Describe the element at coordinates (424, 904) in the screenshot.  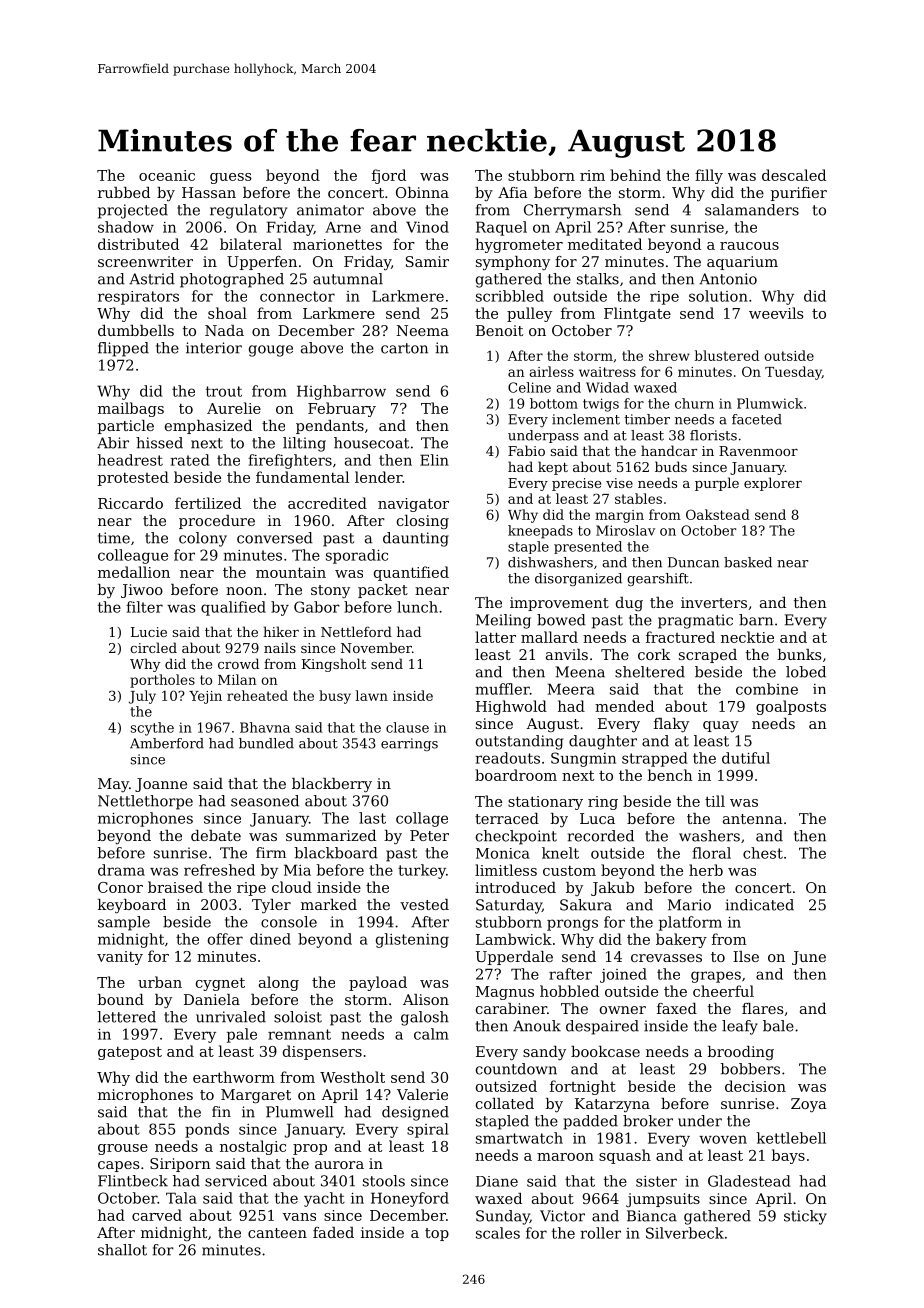
I see `vested` at that location.
